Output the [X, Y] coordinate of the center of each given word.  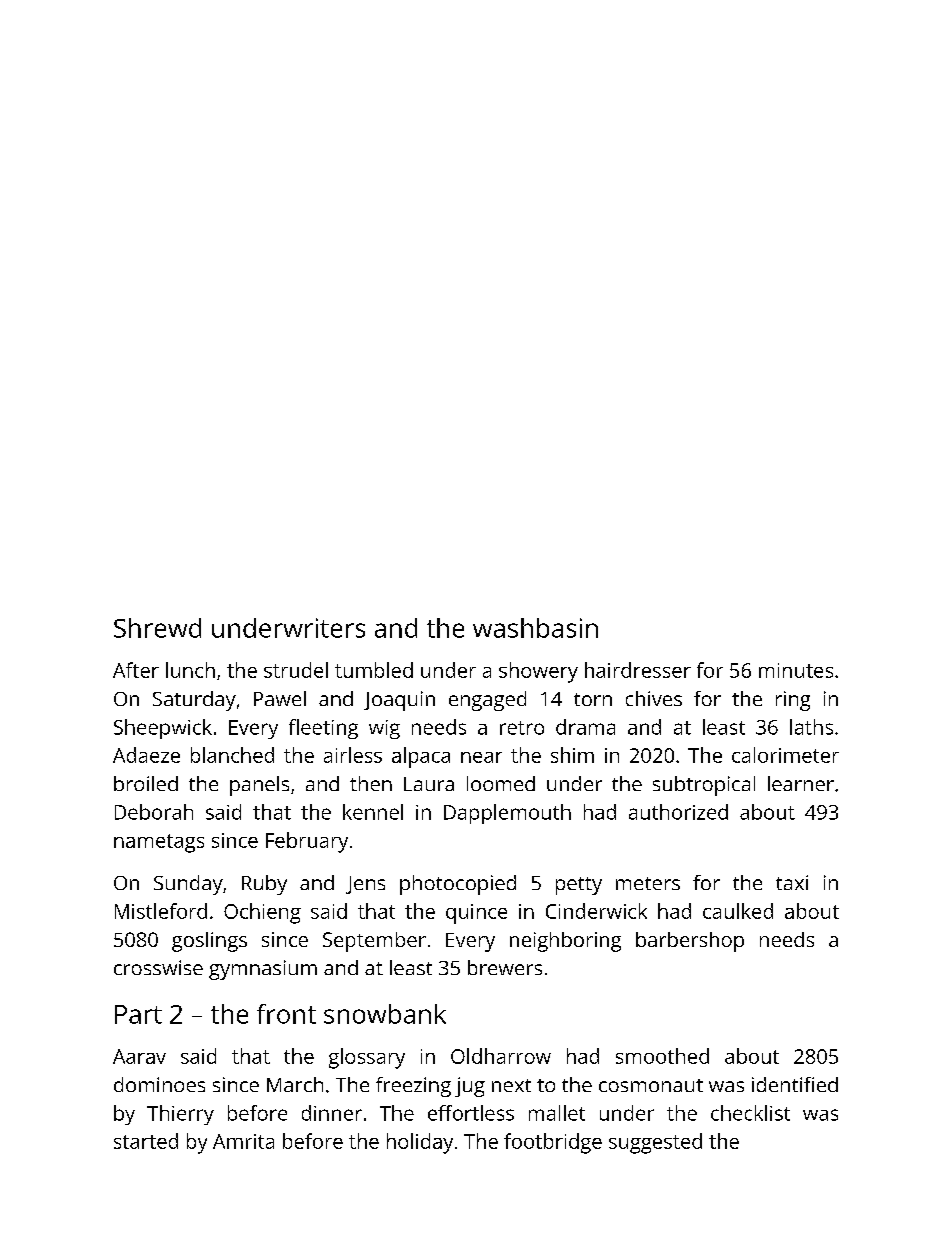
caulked [738, 911]
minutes [796, 670]
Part [138, 1014]
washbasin [535, 628]
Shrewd [157, 628]
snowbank [385, 1014]
